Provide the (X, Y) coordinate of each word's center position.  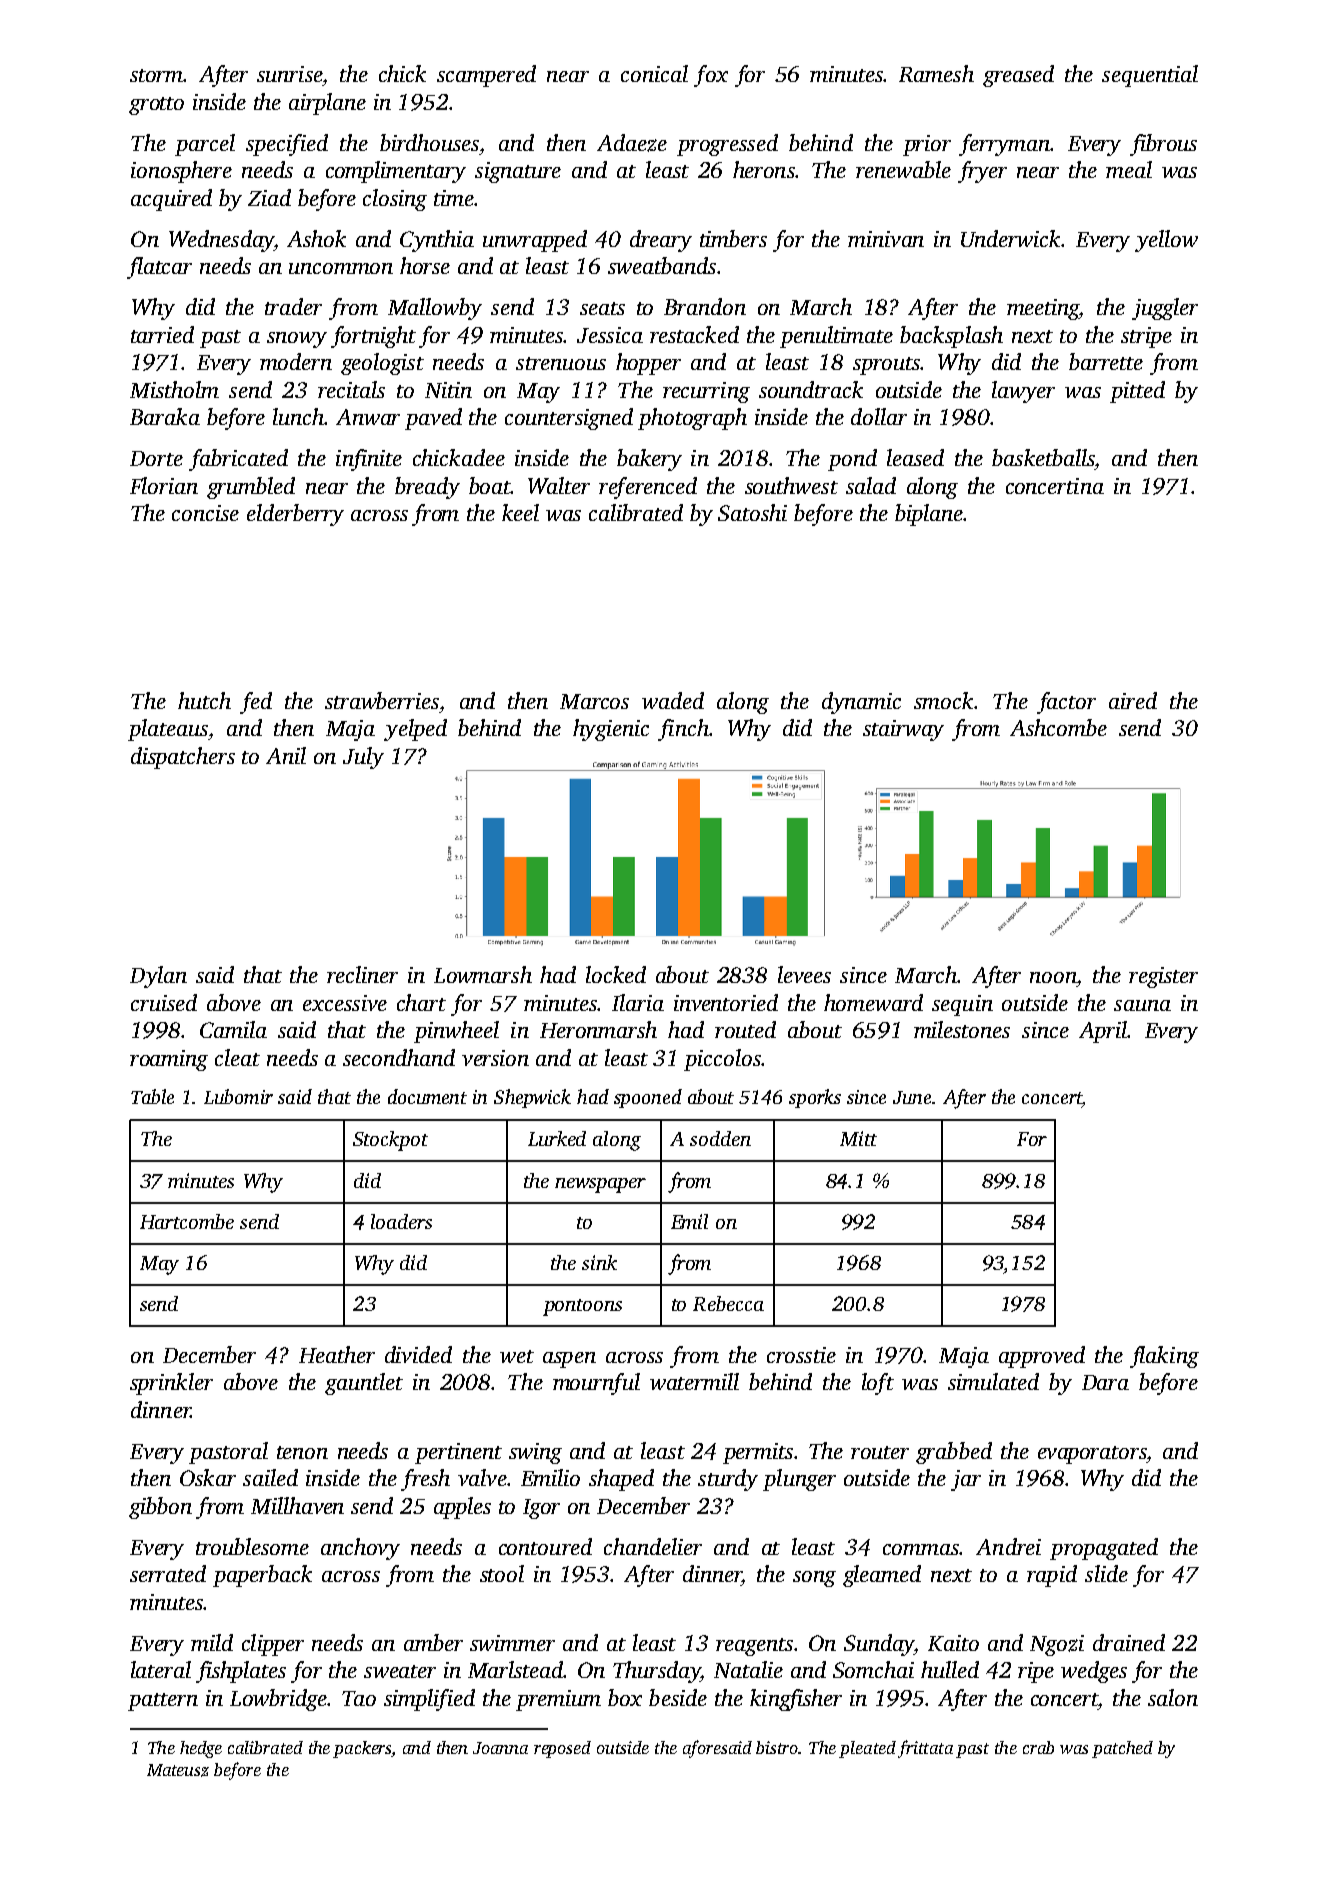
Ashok (316, 238)
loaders (401, 1221)
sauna (1142, 1005)
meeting (1043, 309)
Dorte (156, 458)
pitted (1137, 392)
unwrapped (535, 241)
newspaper (600, 1185)
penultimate (836, 337)
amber (433, 1642)
